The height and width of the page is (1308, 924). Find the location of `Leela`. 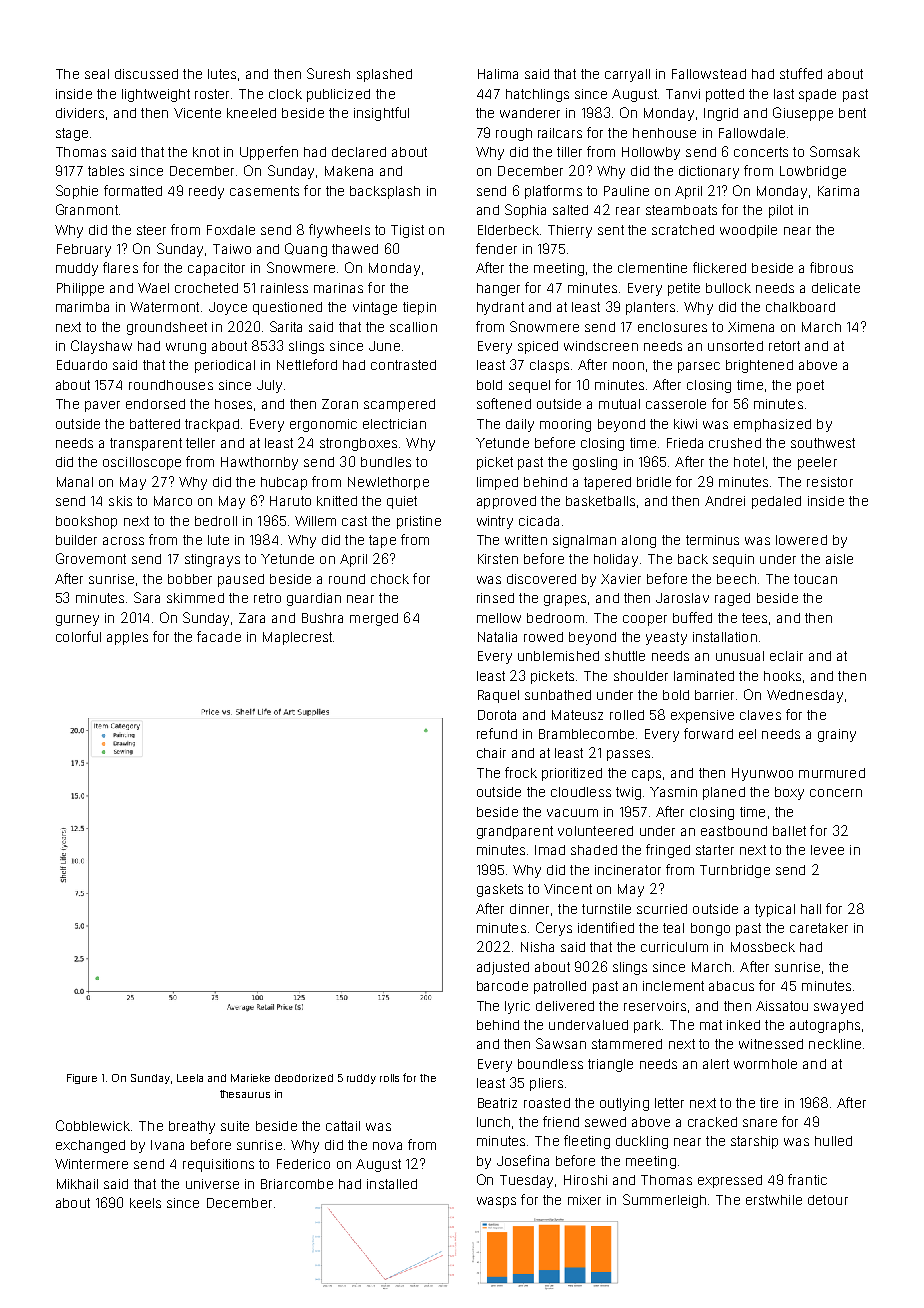

Leela is located at coordinates (190, 1078).
